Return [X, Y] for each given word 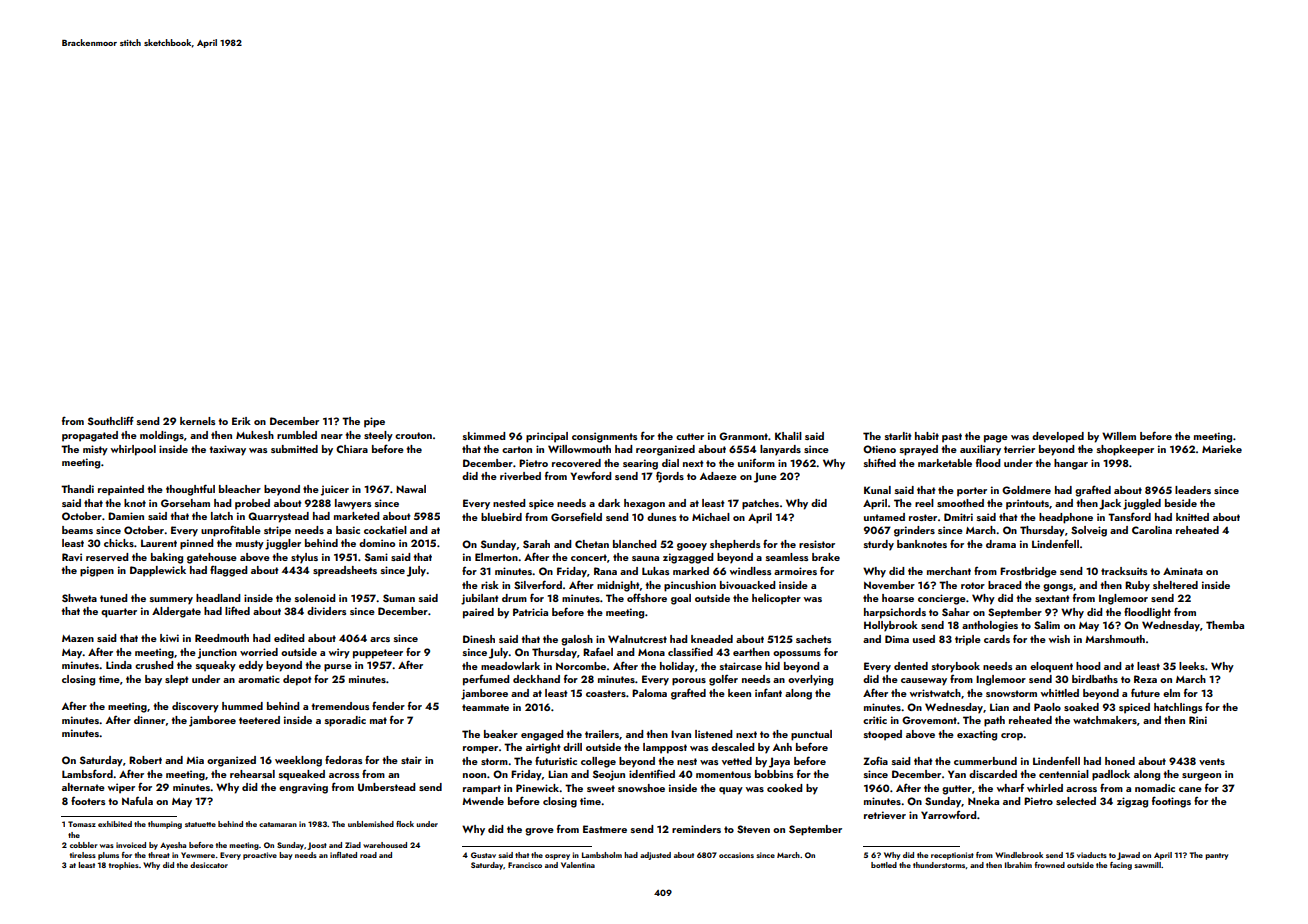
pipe [374, 422]
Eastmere [605, 829]
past [952, 438]
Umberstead [386, 787]
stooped [883, 735]
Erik [241, 421]
